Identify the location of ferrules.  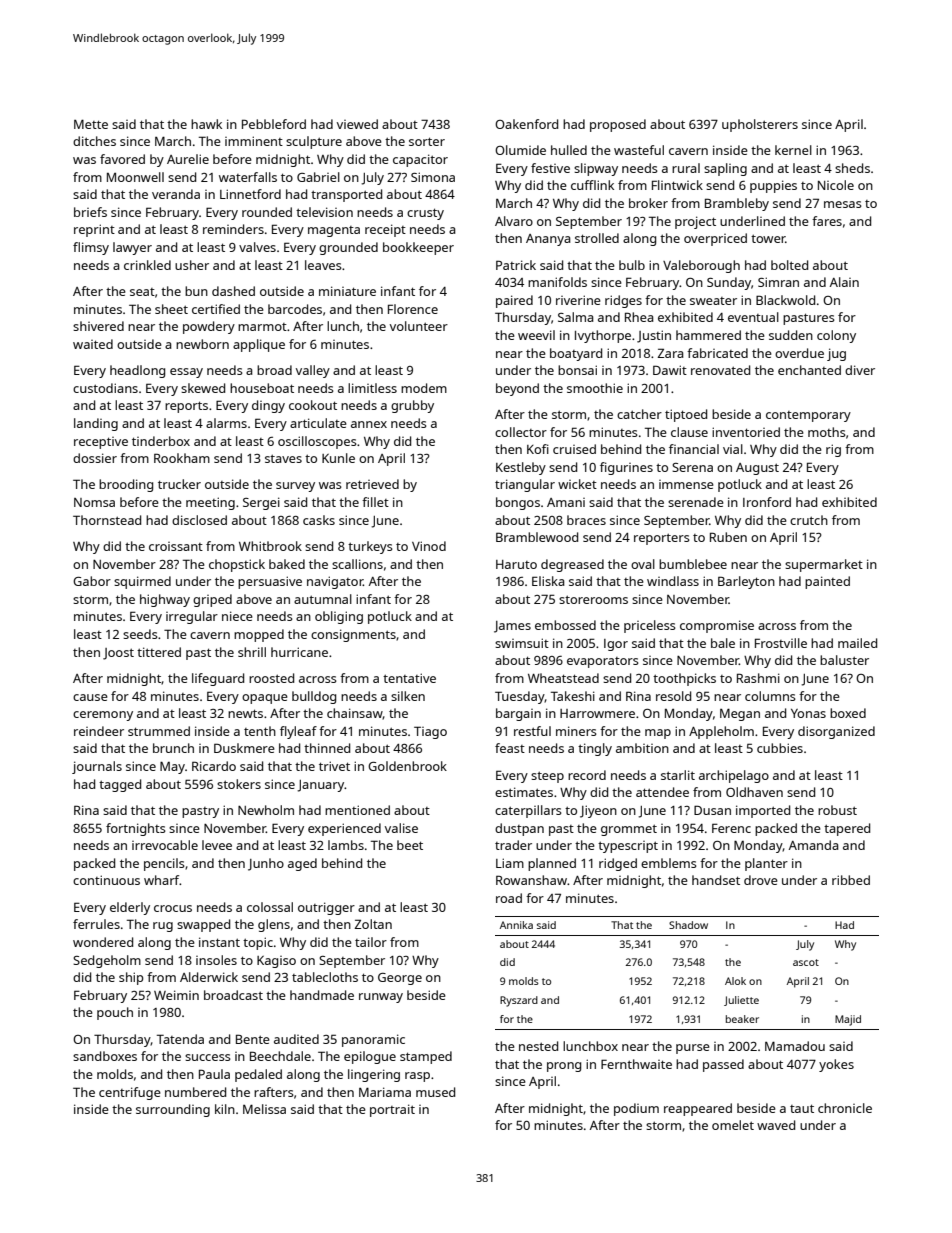
(96, 924).
